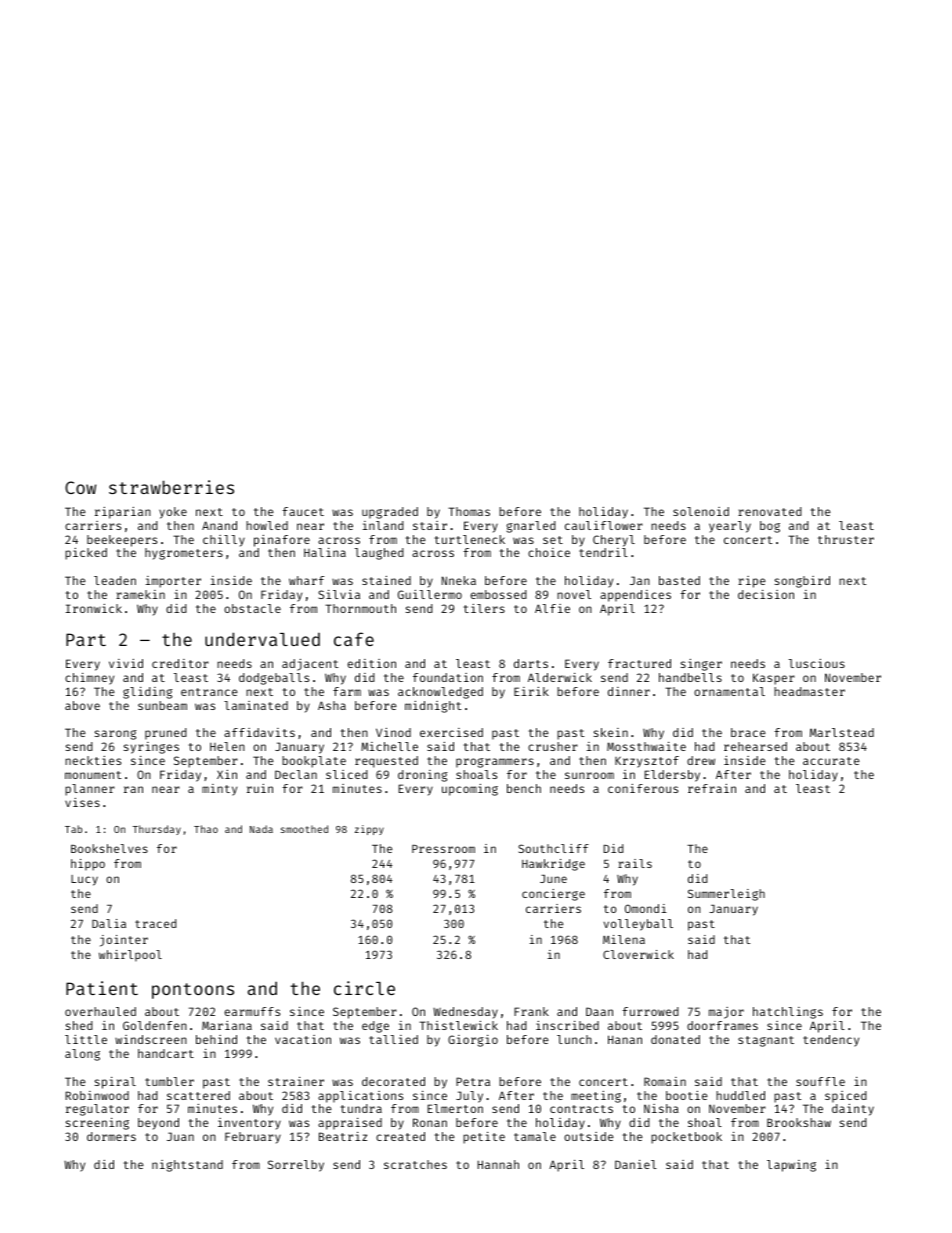 The image size is (952, 1233). Describe the element at coordinates (726, 895) in the screenshot. I see `Summerleigh` at that location.
